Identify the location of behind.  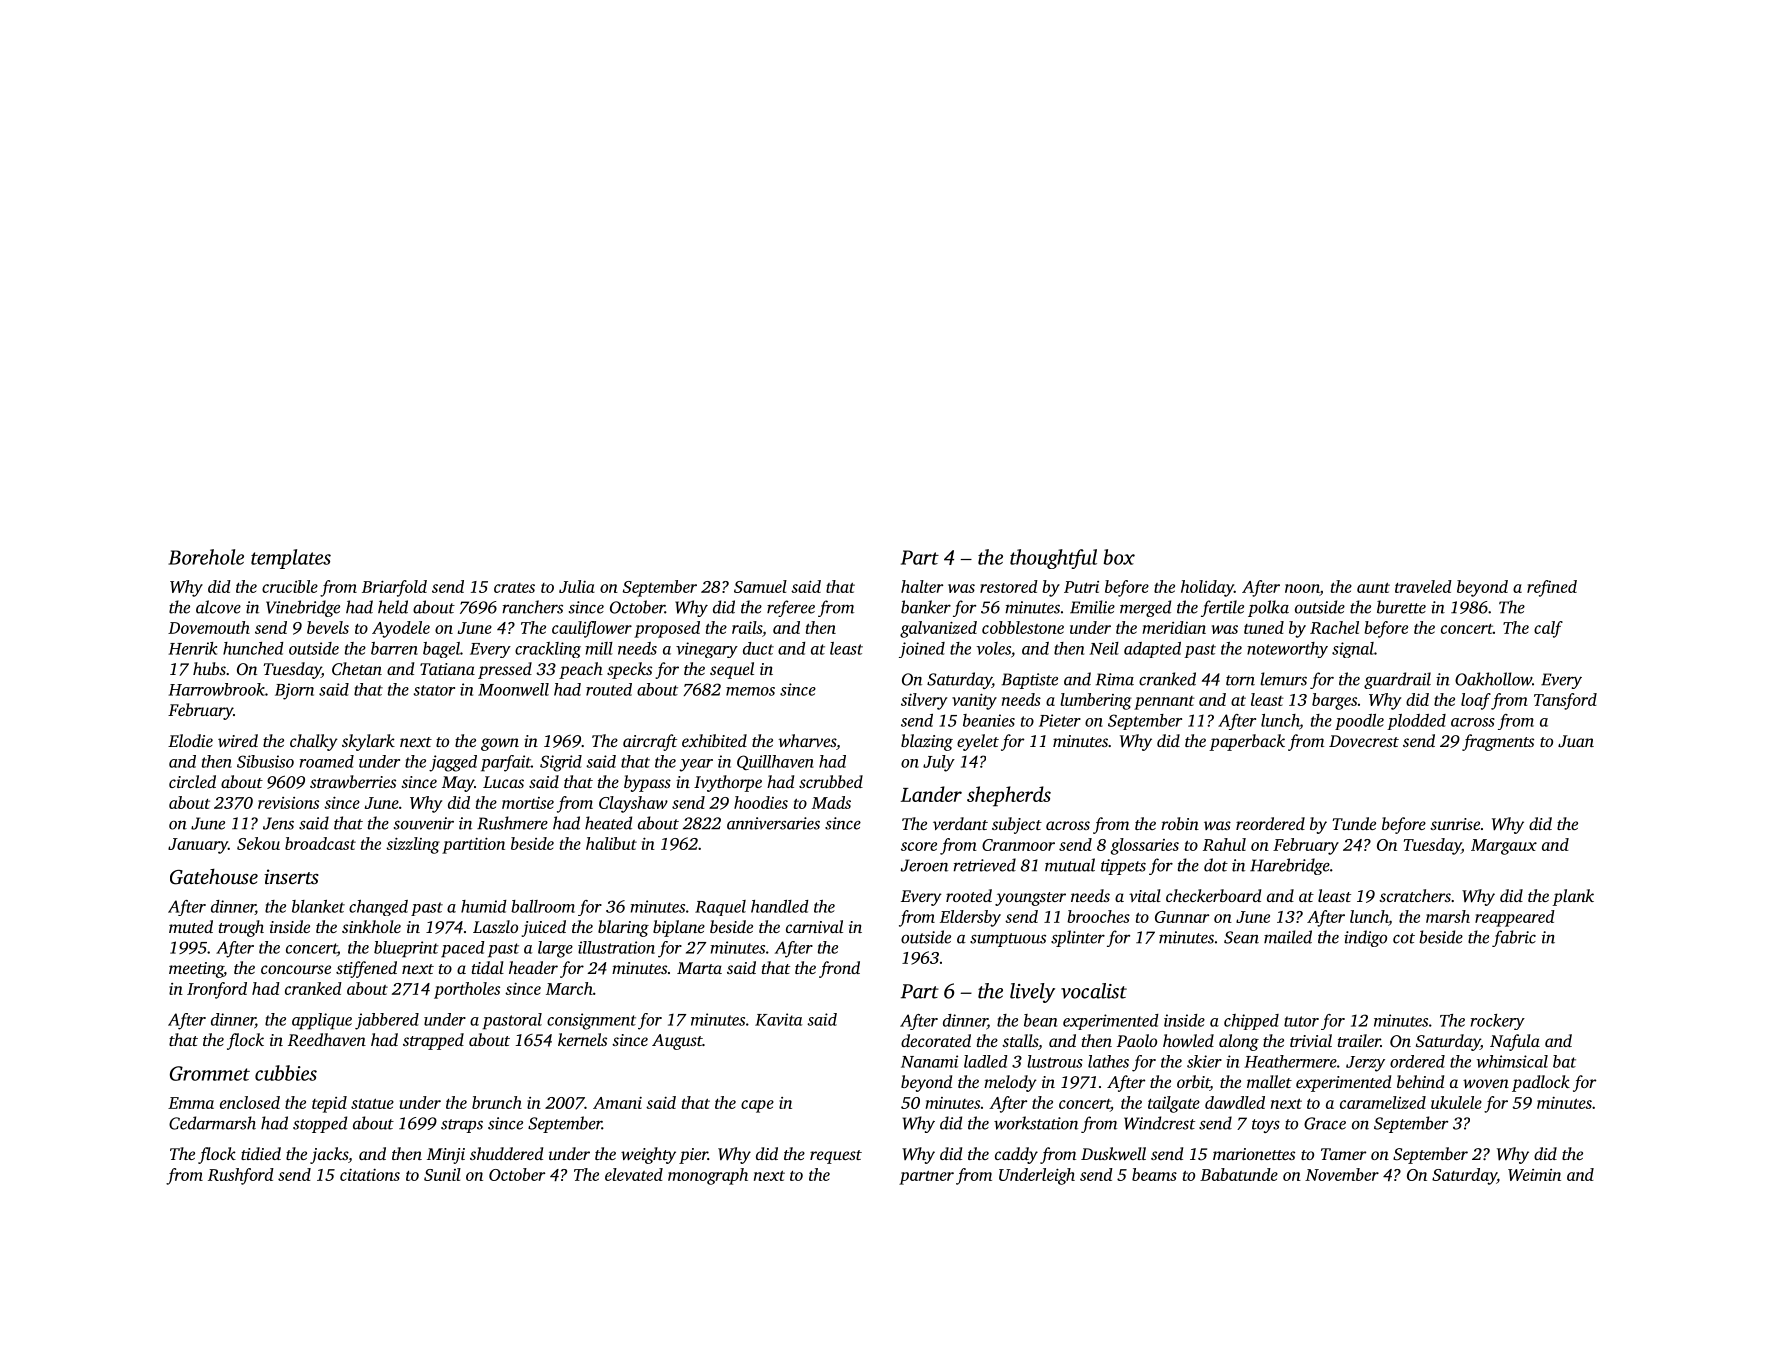
(1420, 1081).
